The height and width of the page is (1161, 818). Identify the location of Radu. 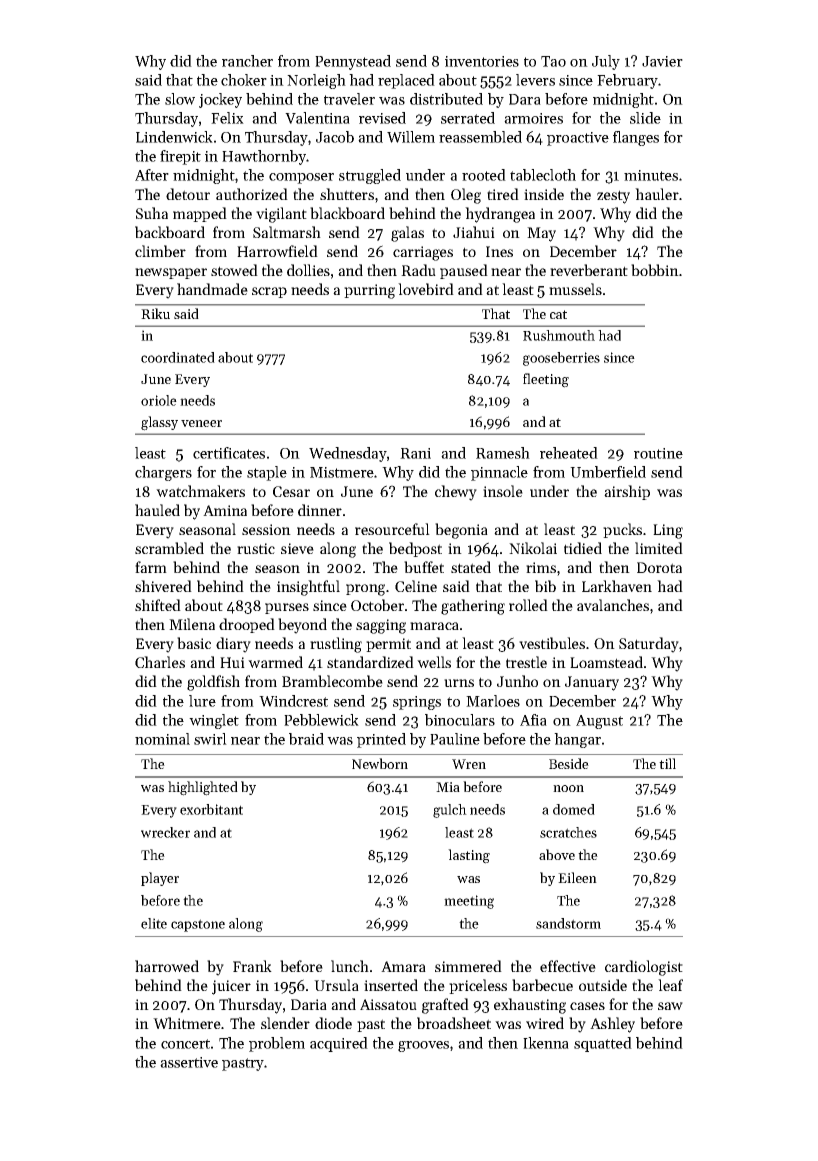
(418, 270).
